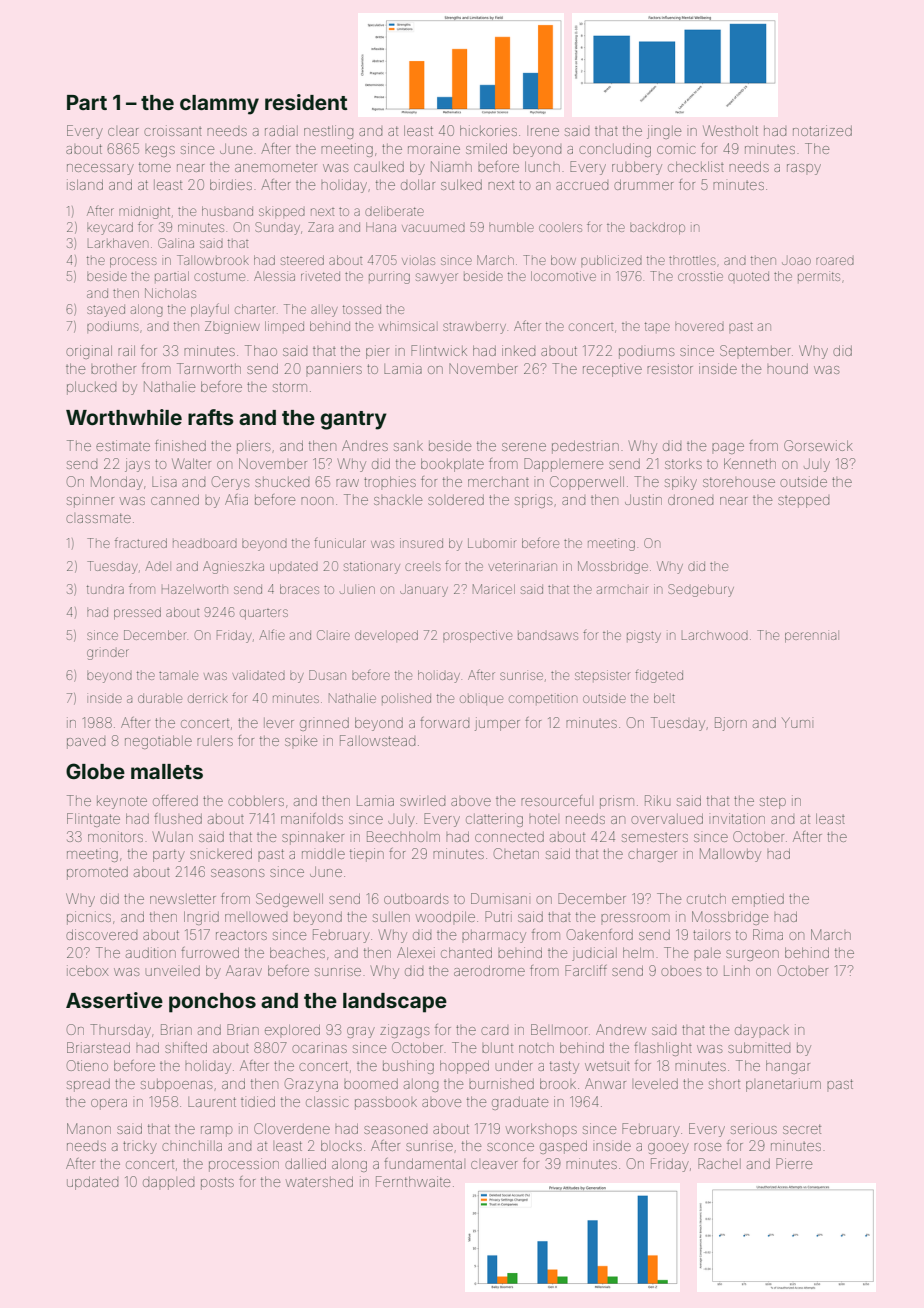  What do you see at coordinates (87, 1065) in the screenshot?
I see `Otieno` at bounding box center [87, 1065].
